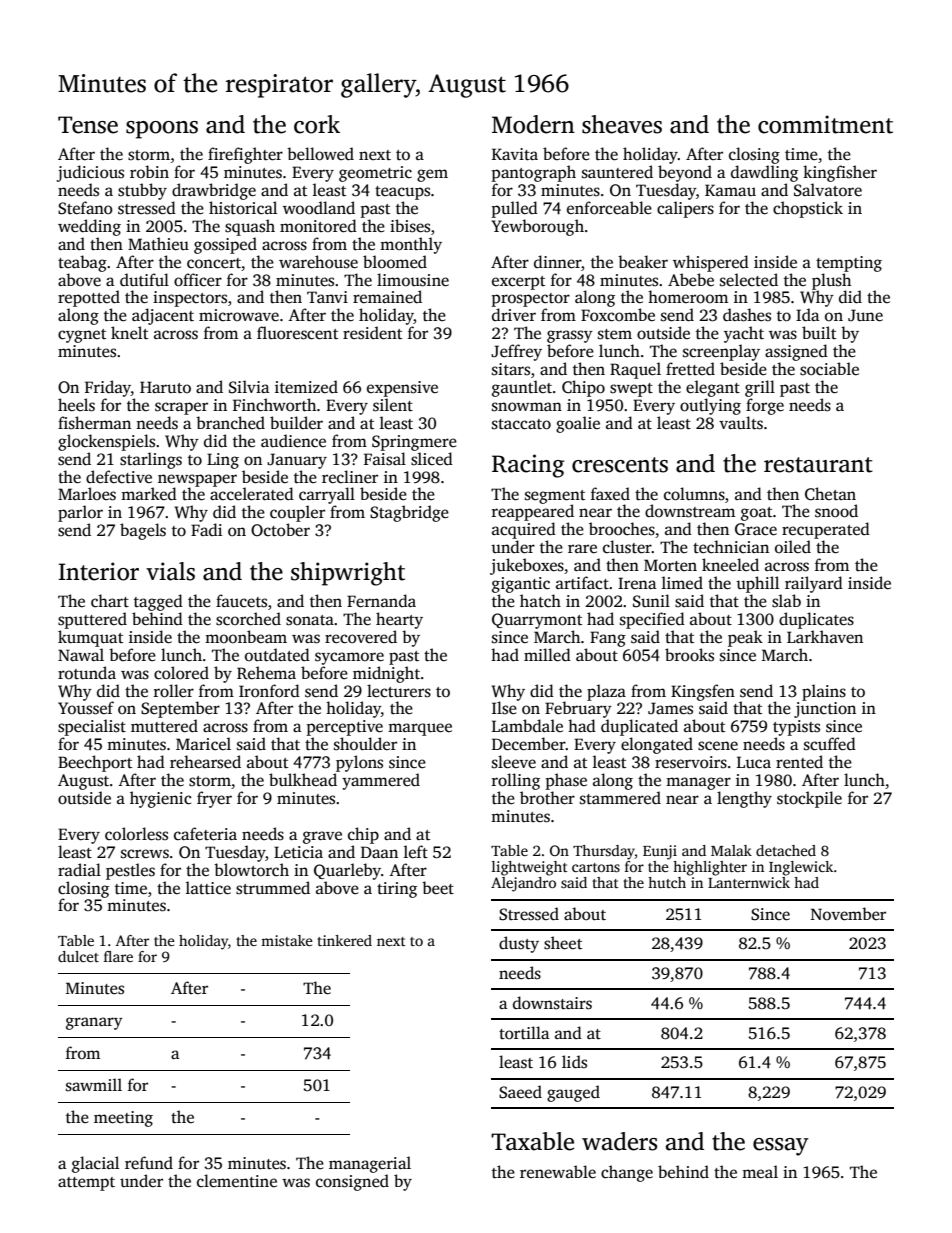 This screenshot has height=1233, width=952. Describe the element at coordinates (848, 914) in the screenshot. I see `November` at that location.
